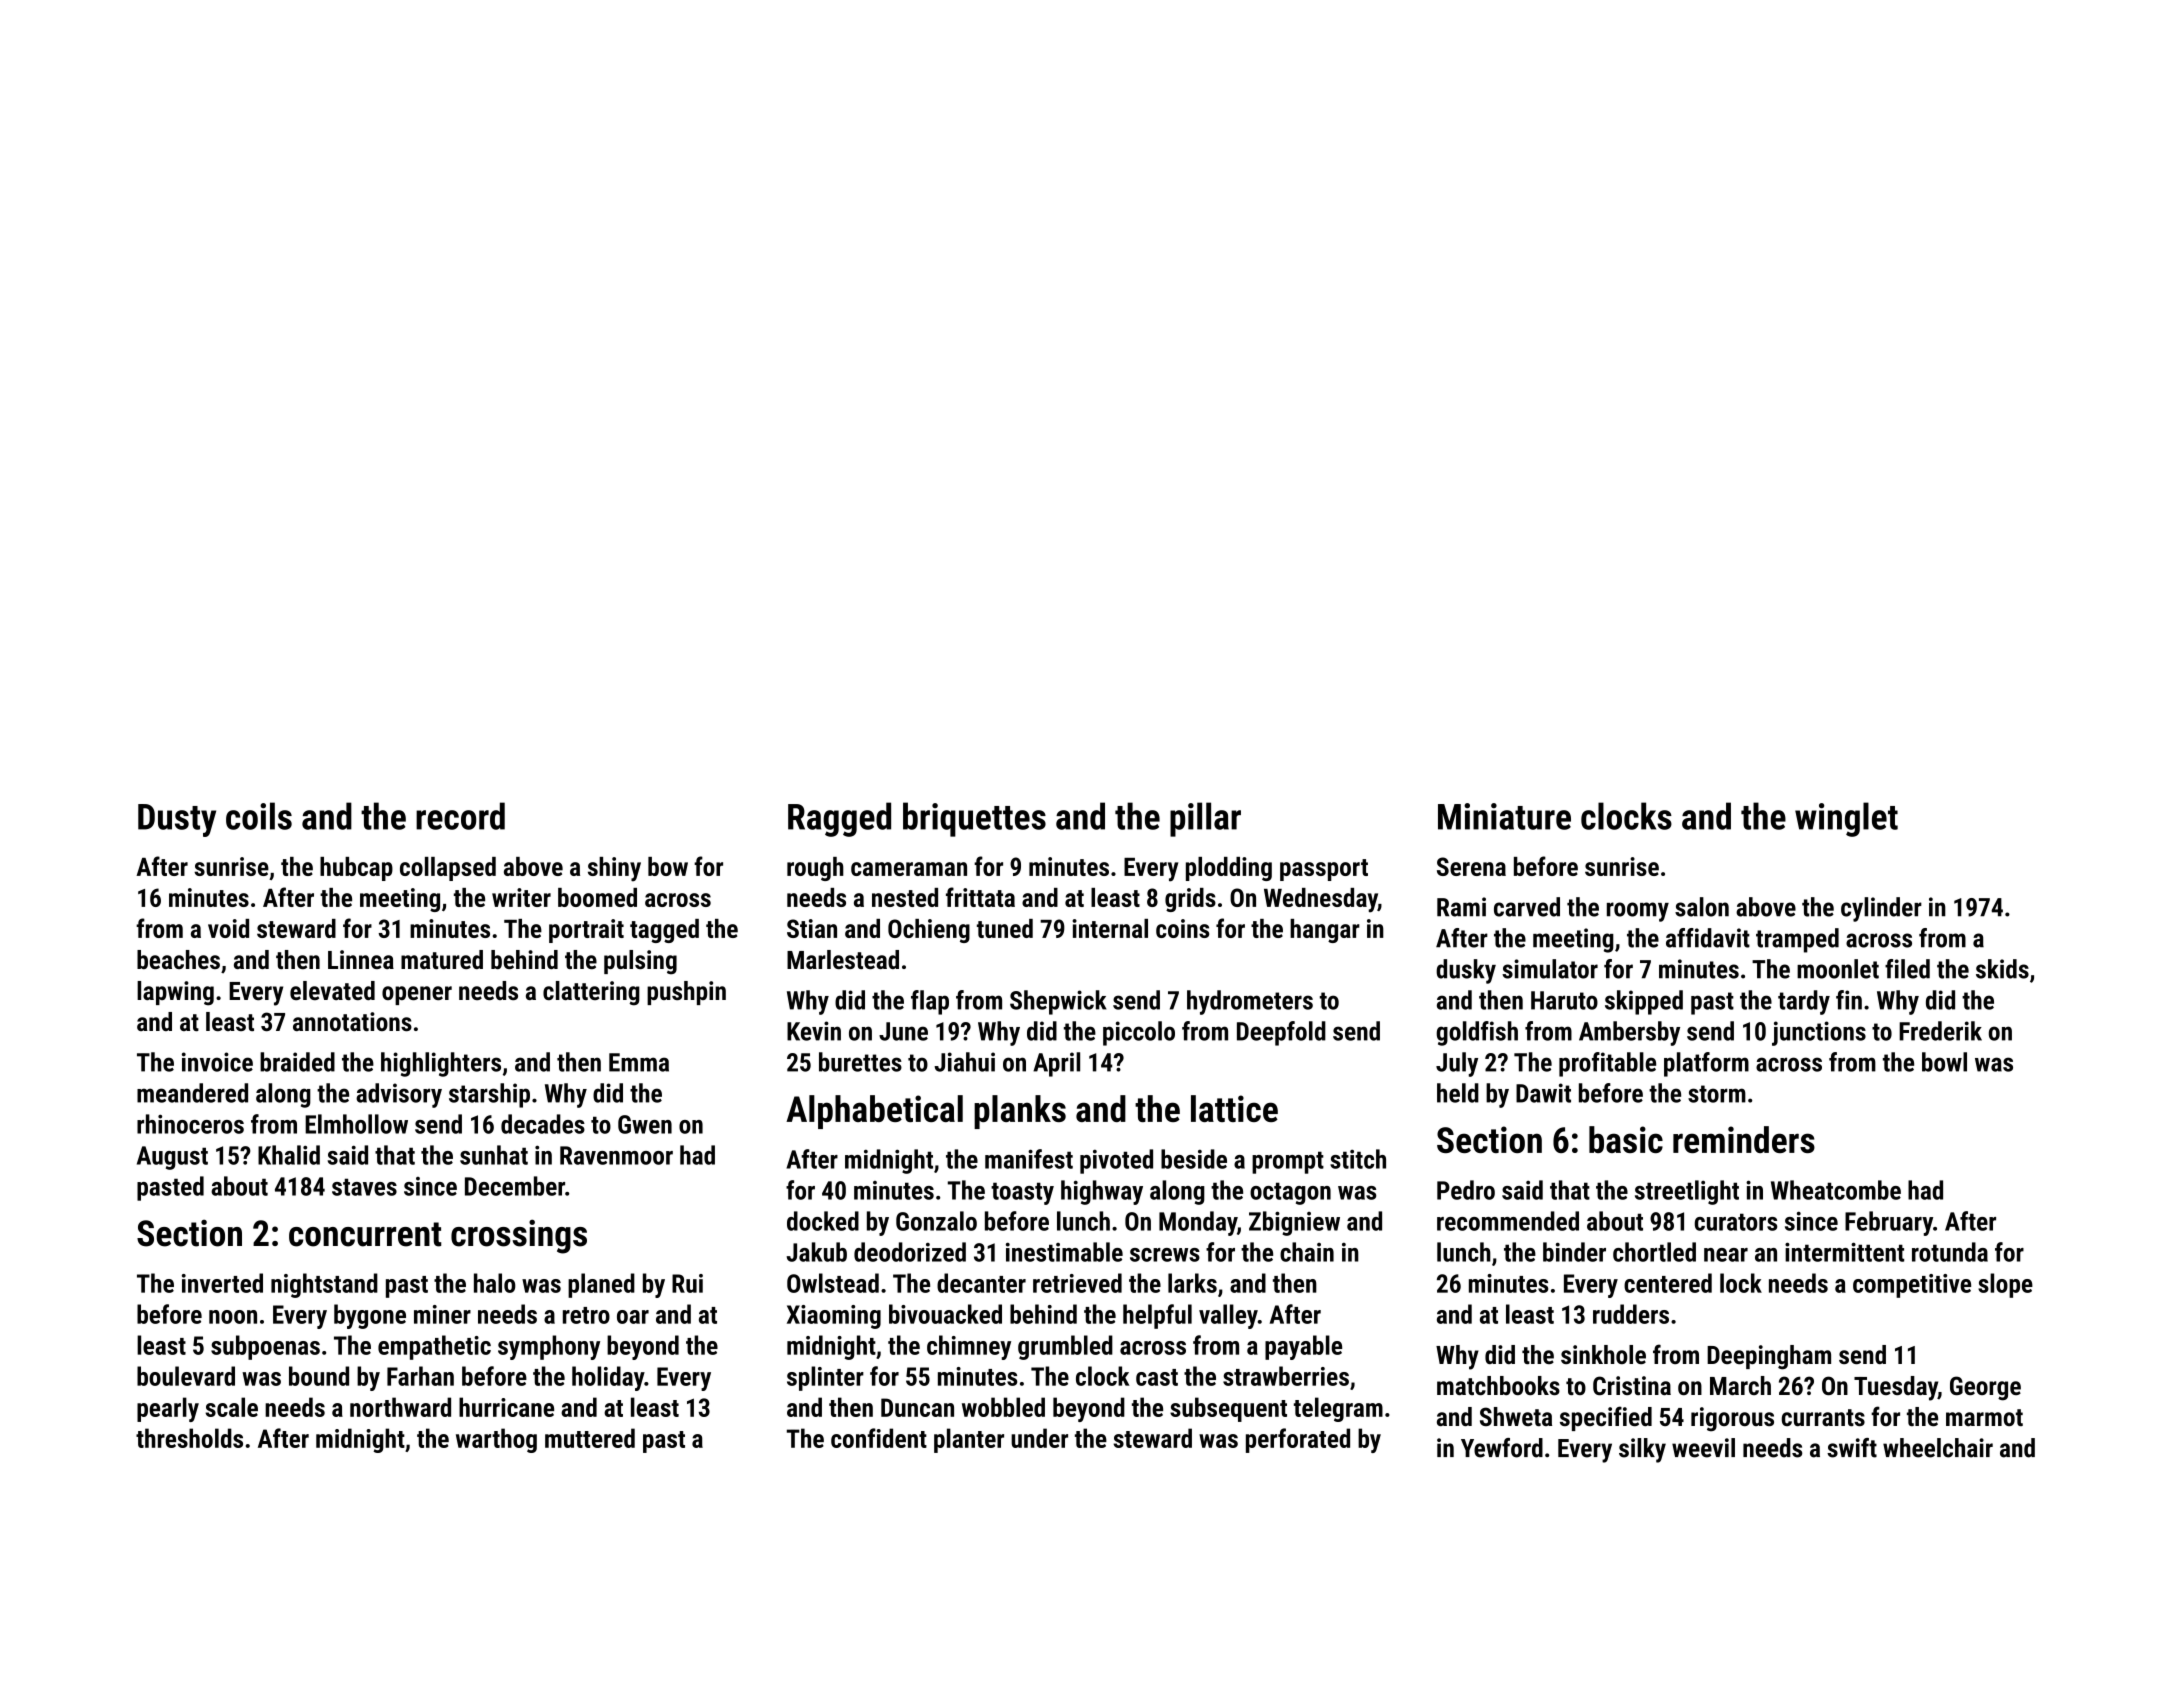 This document has width=2178, height=1683. Describe the element at coordinates (1471, 866) in the document. I see `Serena` at that location.
